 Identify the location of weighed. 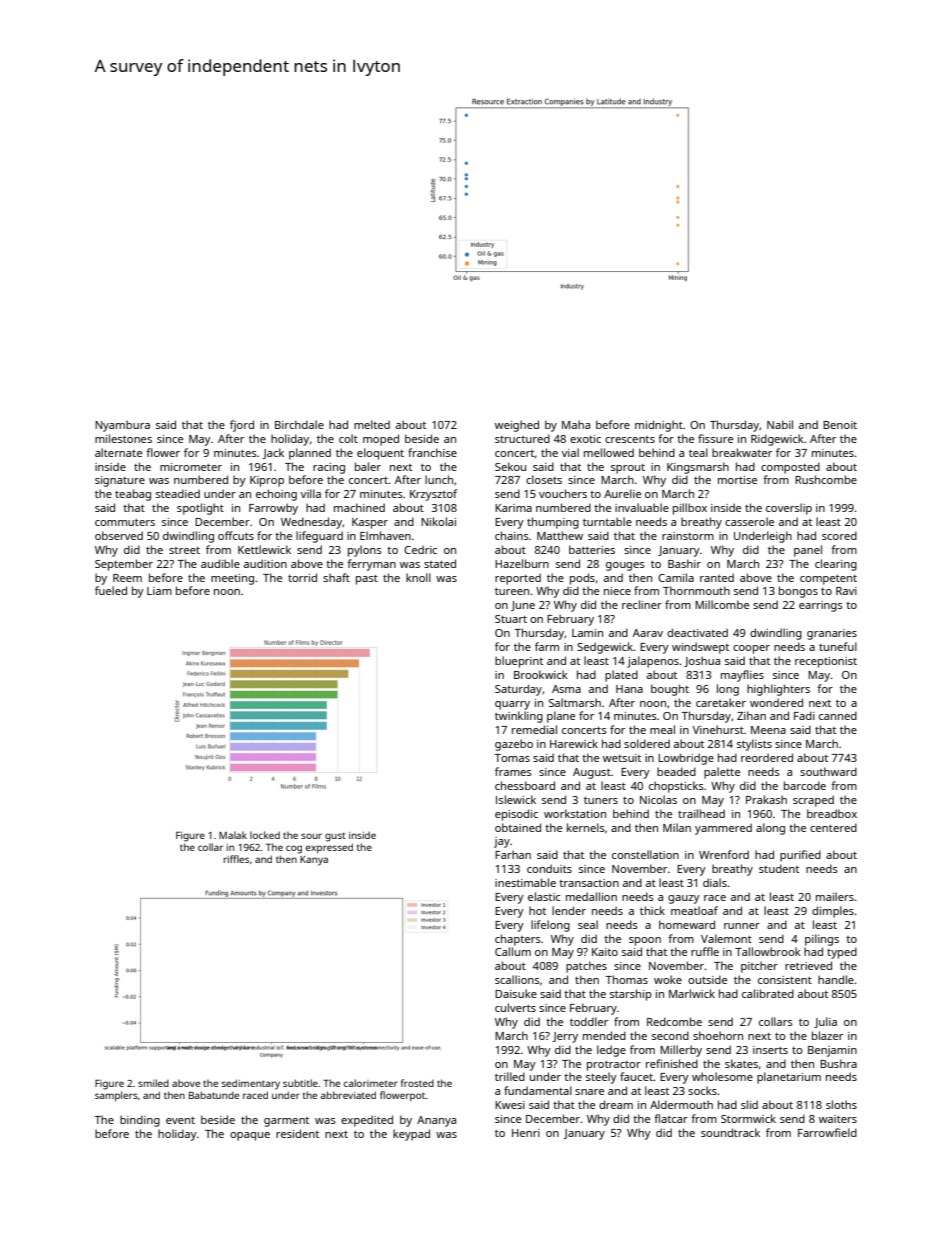
(517, 426).
